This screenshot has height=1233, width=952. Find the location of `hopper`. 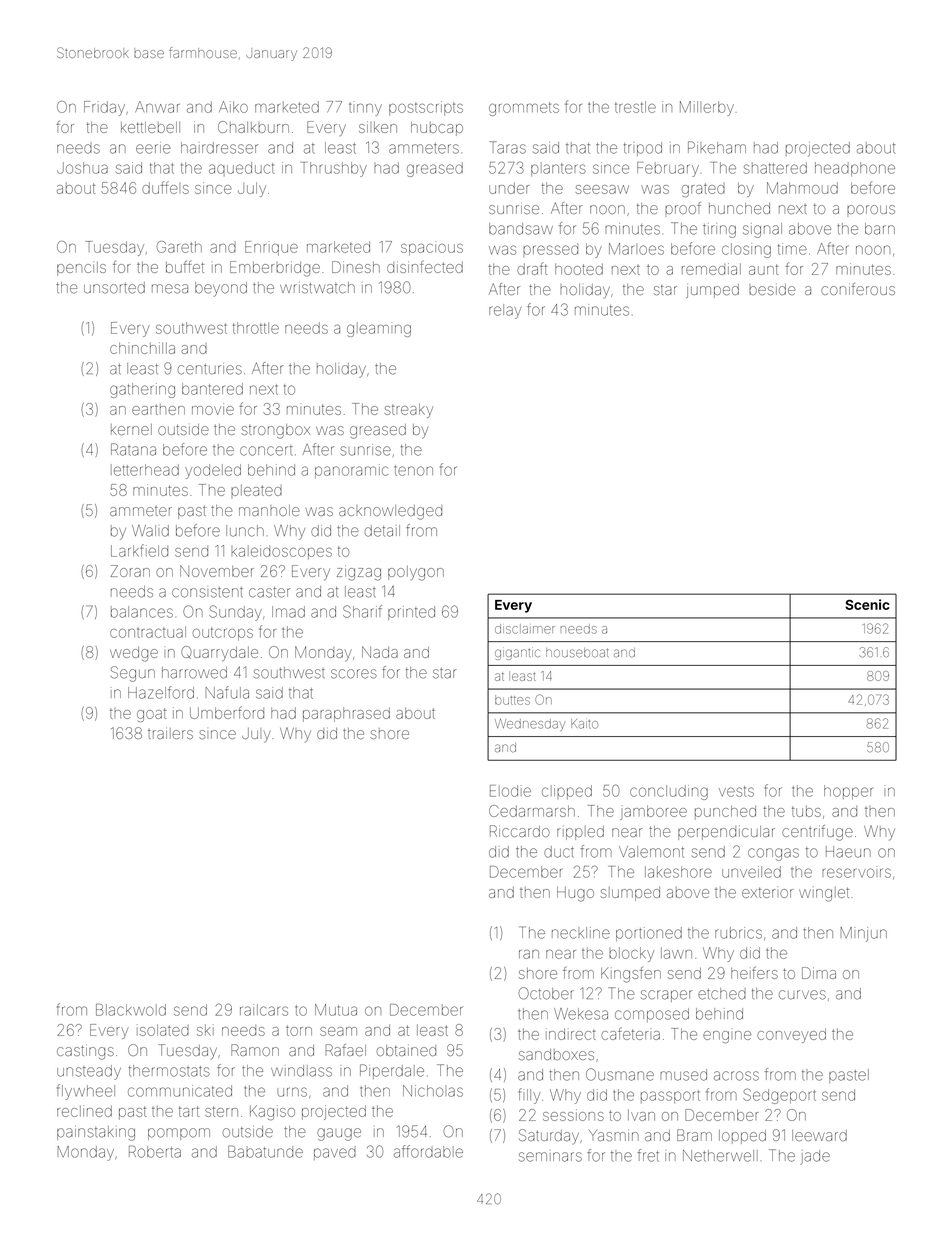

hopper is located at coordinates (848, 792).
